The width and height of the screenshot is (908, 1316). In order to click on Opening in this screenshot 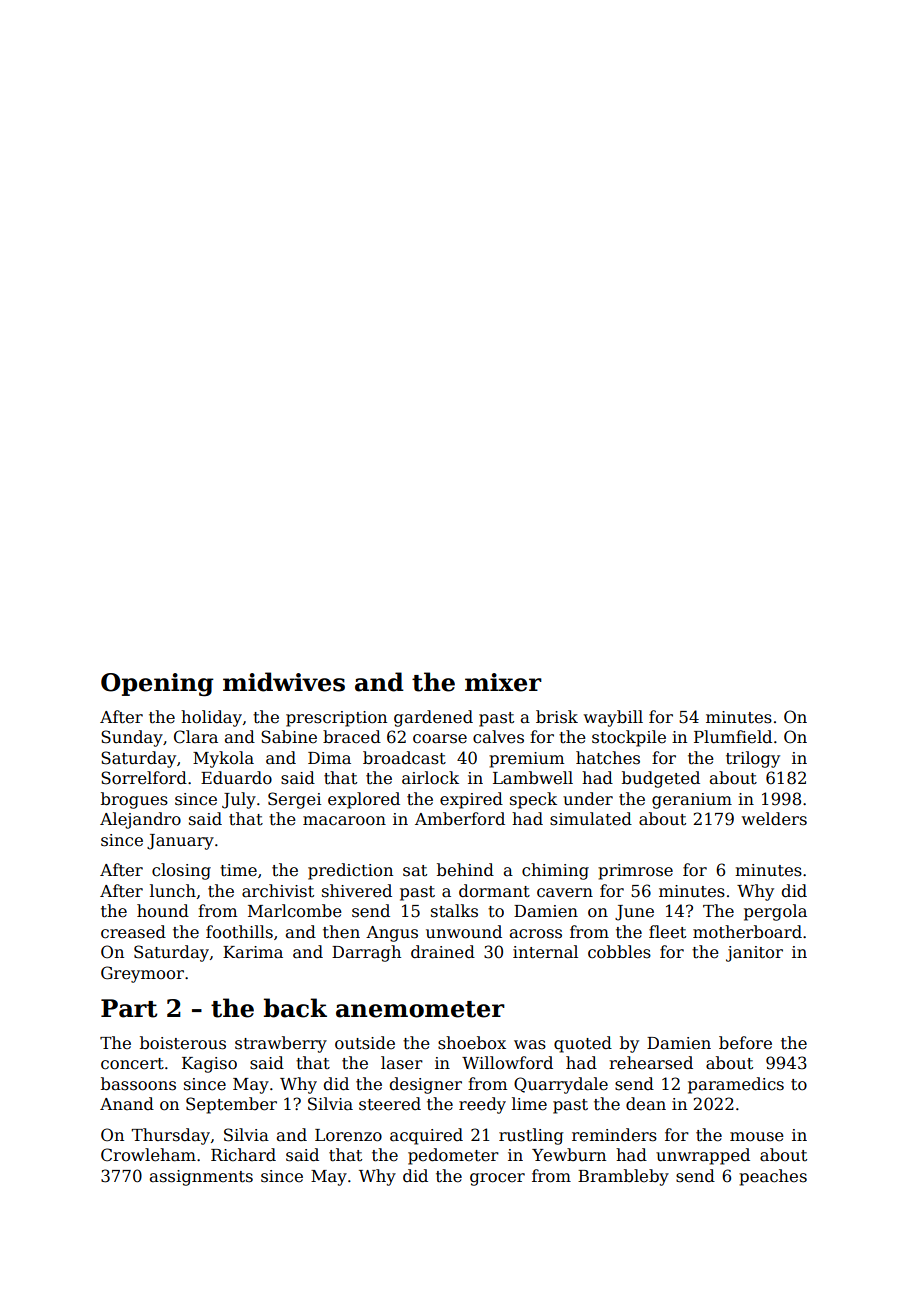, I will do `click(157, 685)`.
